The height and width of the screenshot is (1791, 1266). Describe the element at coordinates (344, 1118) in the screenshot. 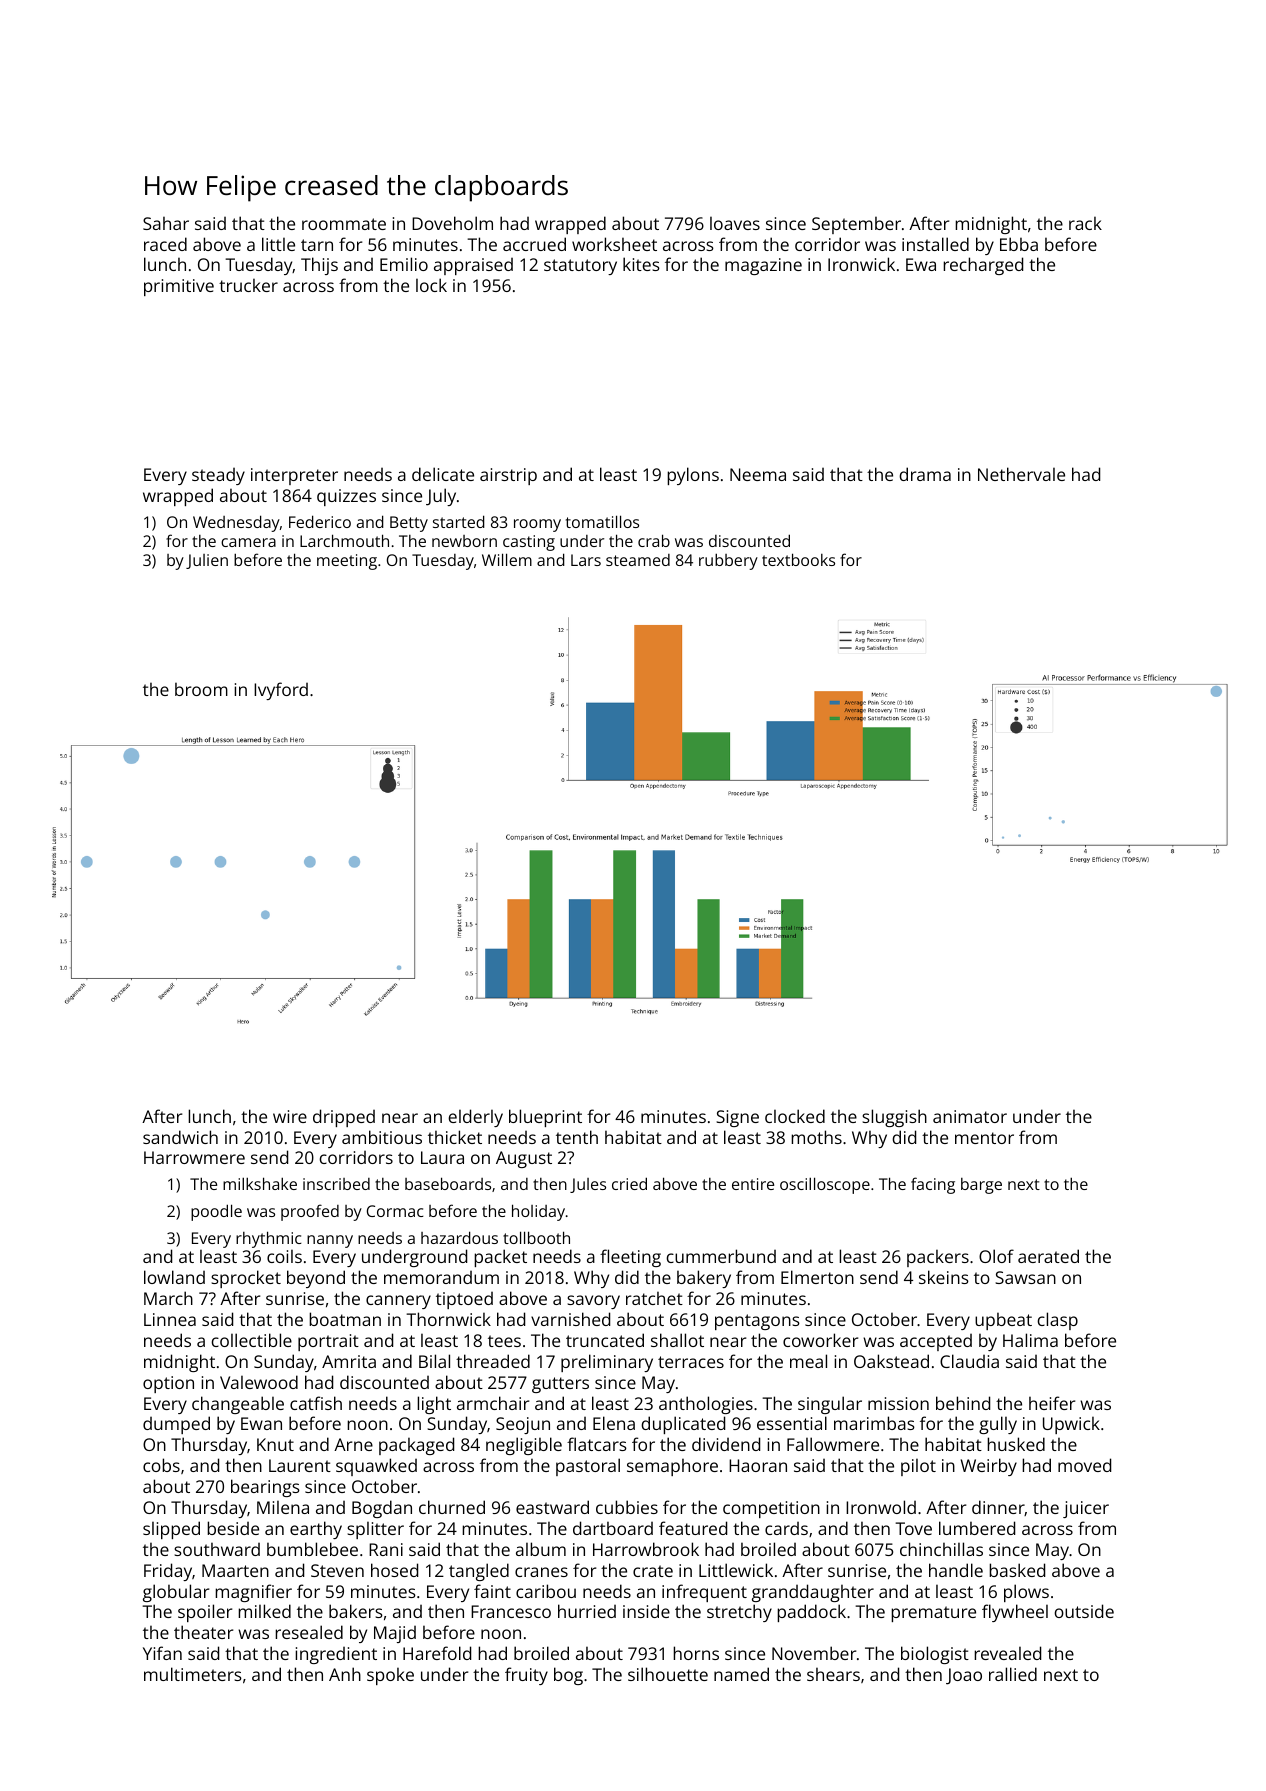

I see `dripped` at that location.
